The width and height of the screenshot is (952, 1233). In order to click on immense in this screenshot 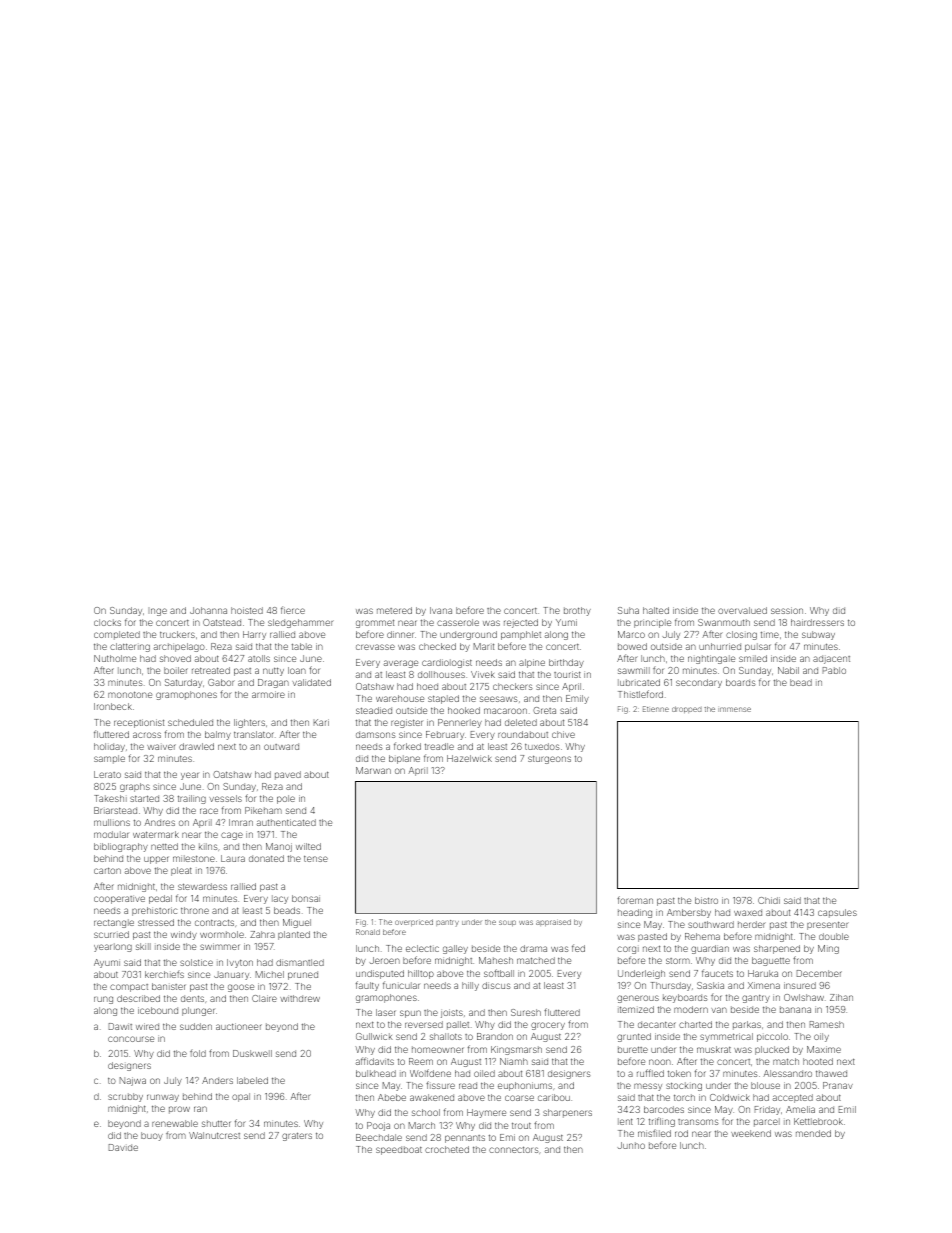, I will do `click(734, 709)`.
